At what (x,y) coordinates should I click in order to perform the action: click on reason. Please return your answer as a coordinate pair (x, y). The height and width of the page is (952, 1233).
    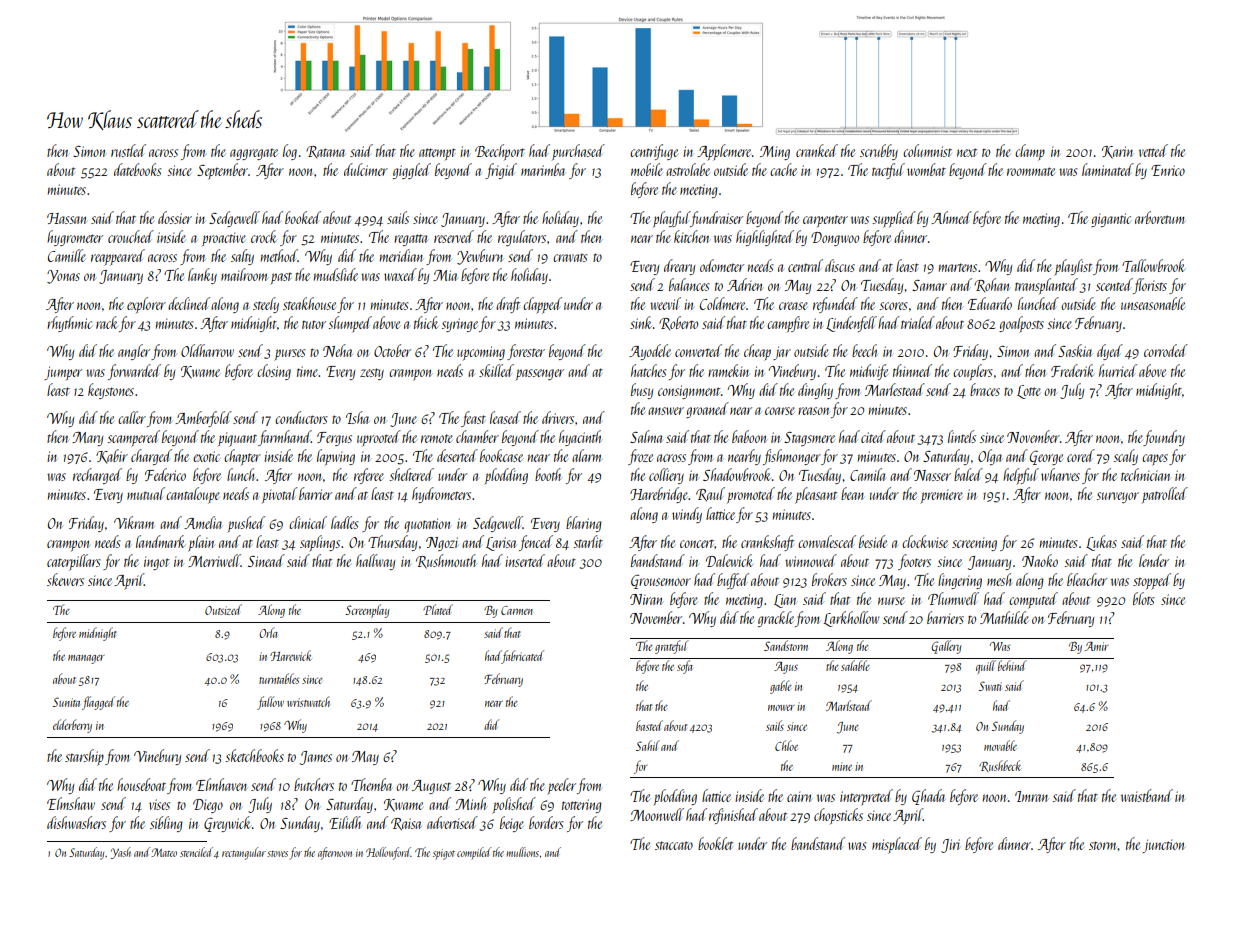
    Looking at the image, I should click on (814, 411).
